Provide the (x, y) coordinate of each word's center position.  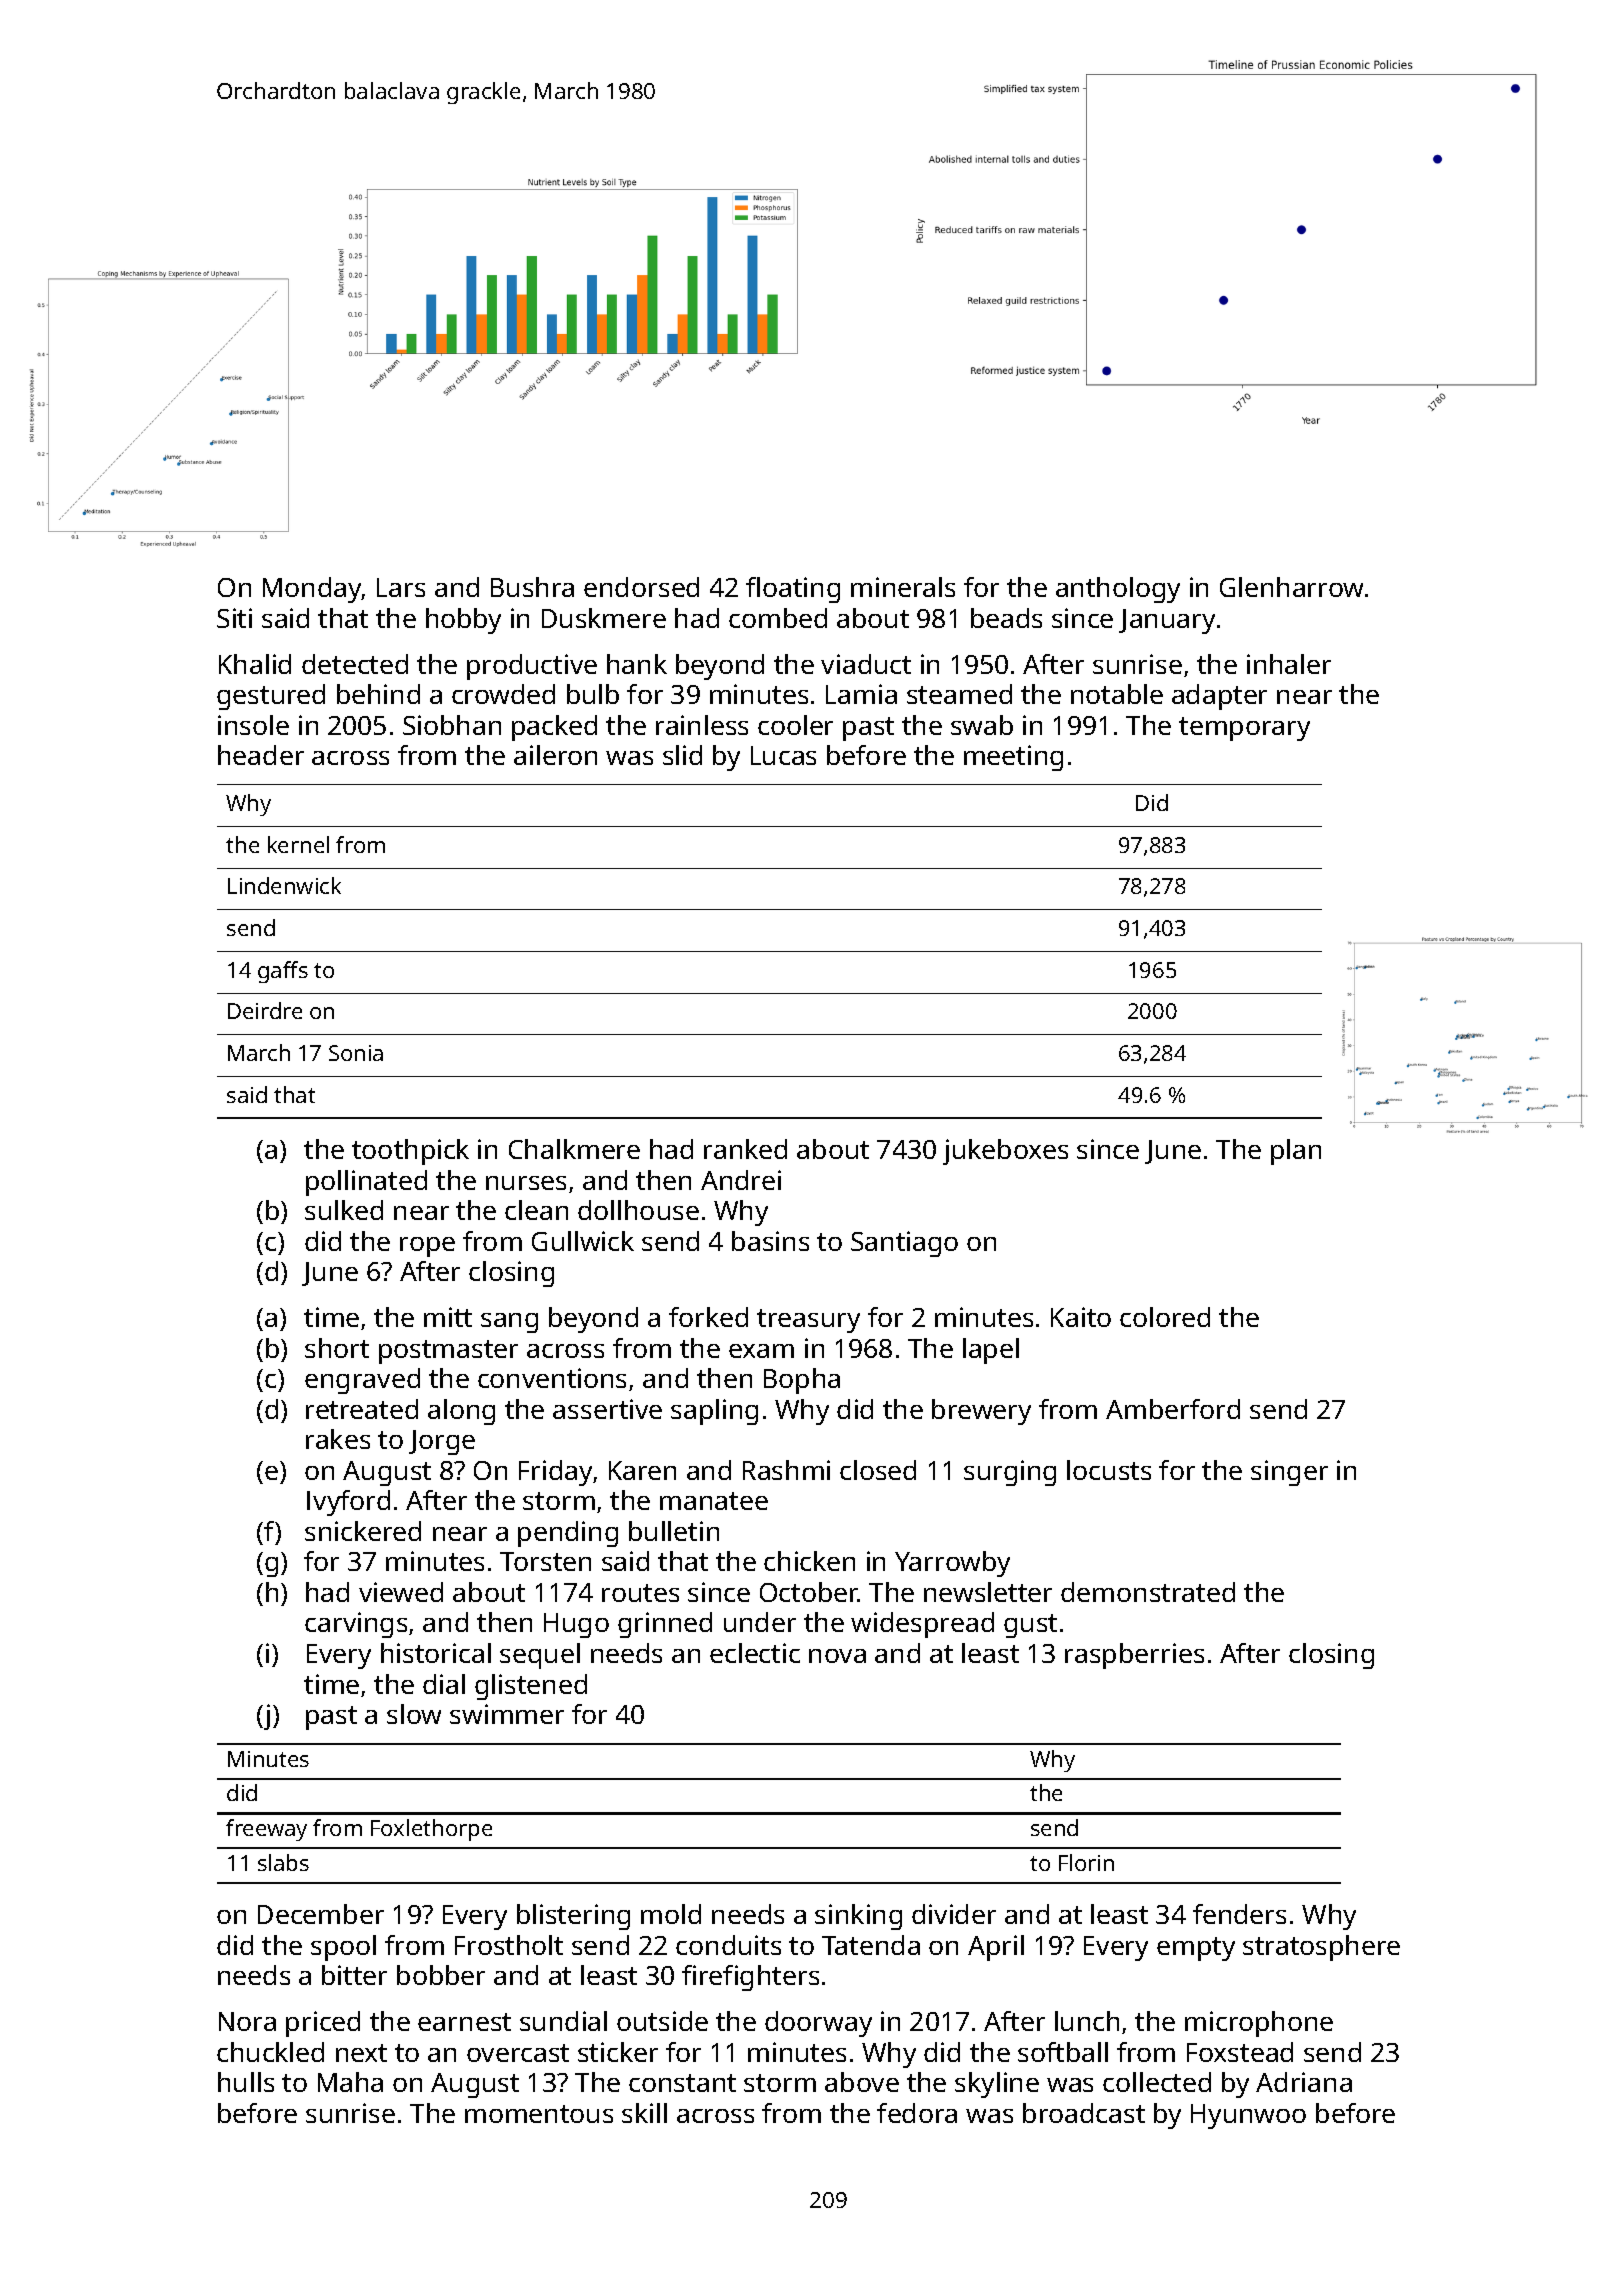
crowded (503, 694)
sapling (714, 1412)
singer (1289, 1473)
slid (682, 755)
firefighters (750, 1978)
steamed (959, 694)
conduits (728, 1945)
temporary (1244, 729)
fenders (1239, 1914)
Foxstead (1240, 2052)
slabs (283, 1862)
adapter (1219, 697)
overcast (518, 2053)
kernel (298, 844)
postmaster (448, 1352)
